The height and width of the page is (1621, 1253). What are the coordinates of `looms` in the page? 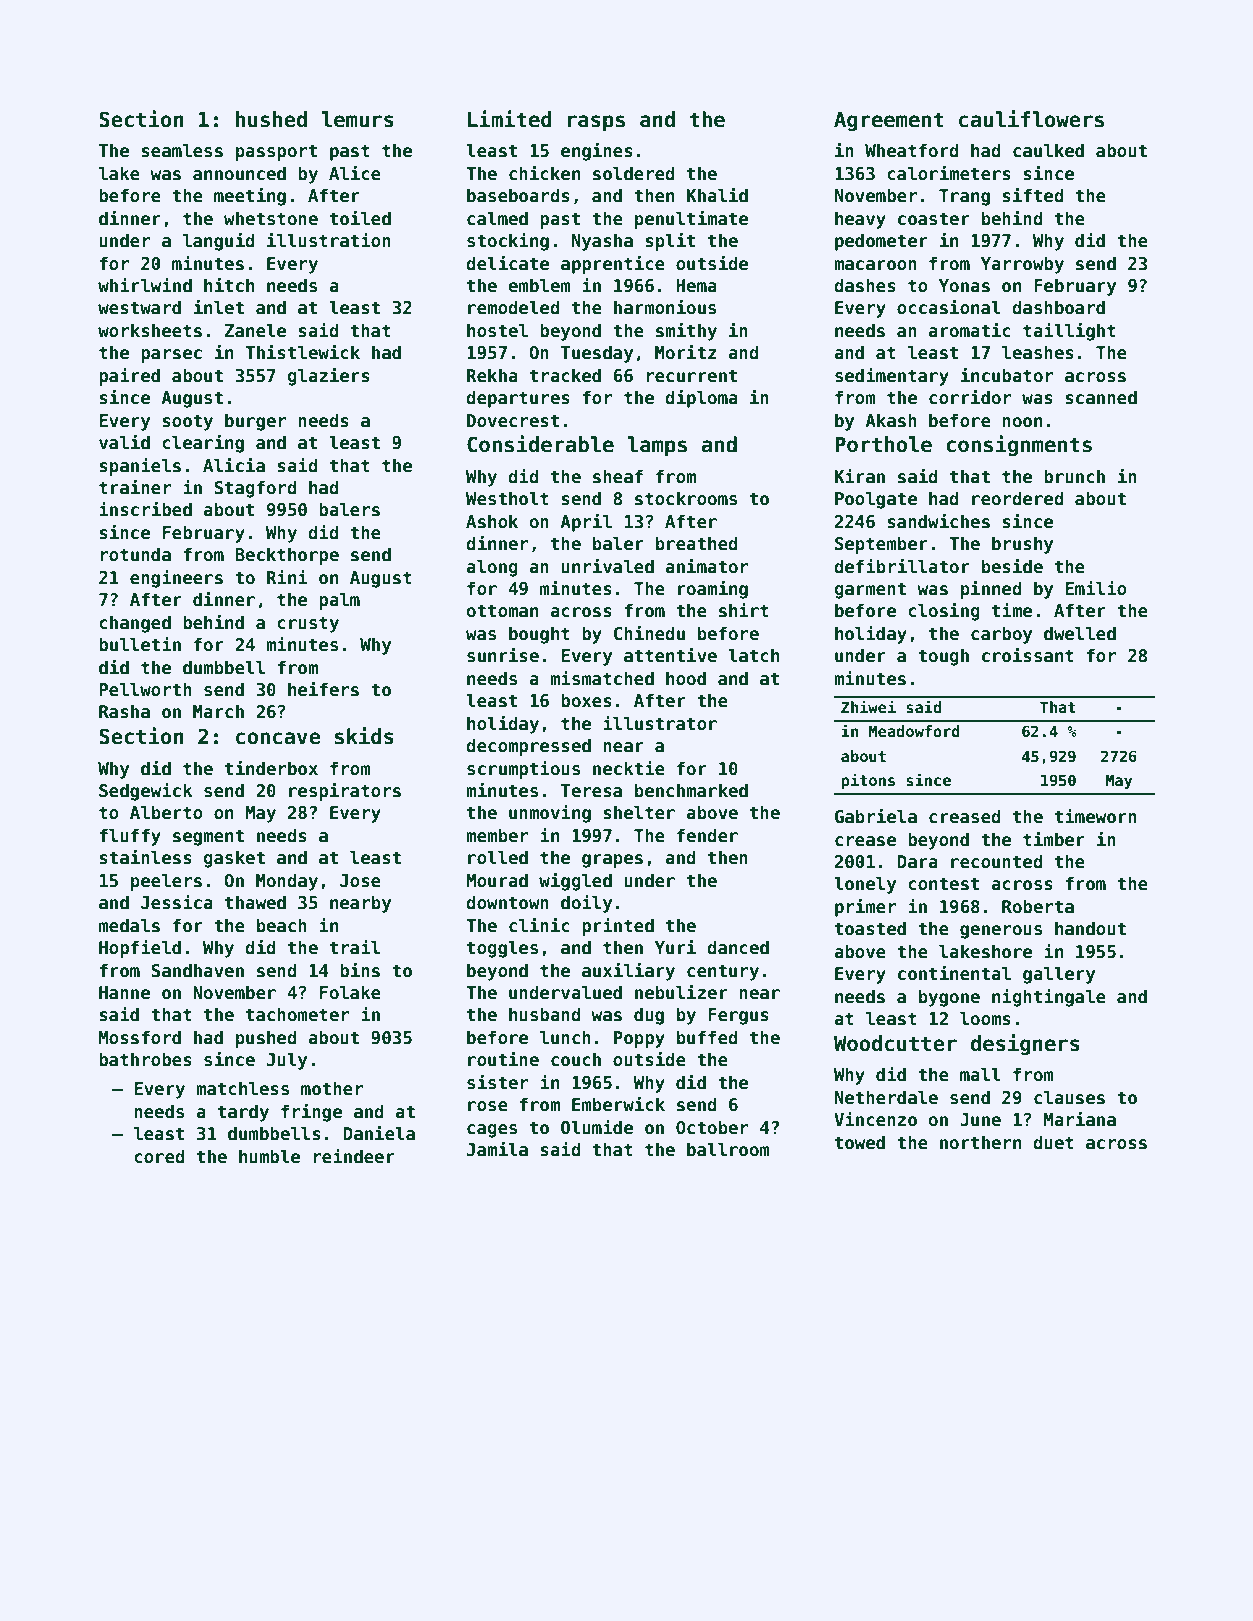 It's located at (985, 1018).
